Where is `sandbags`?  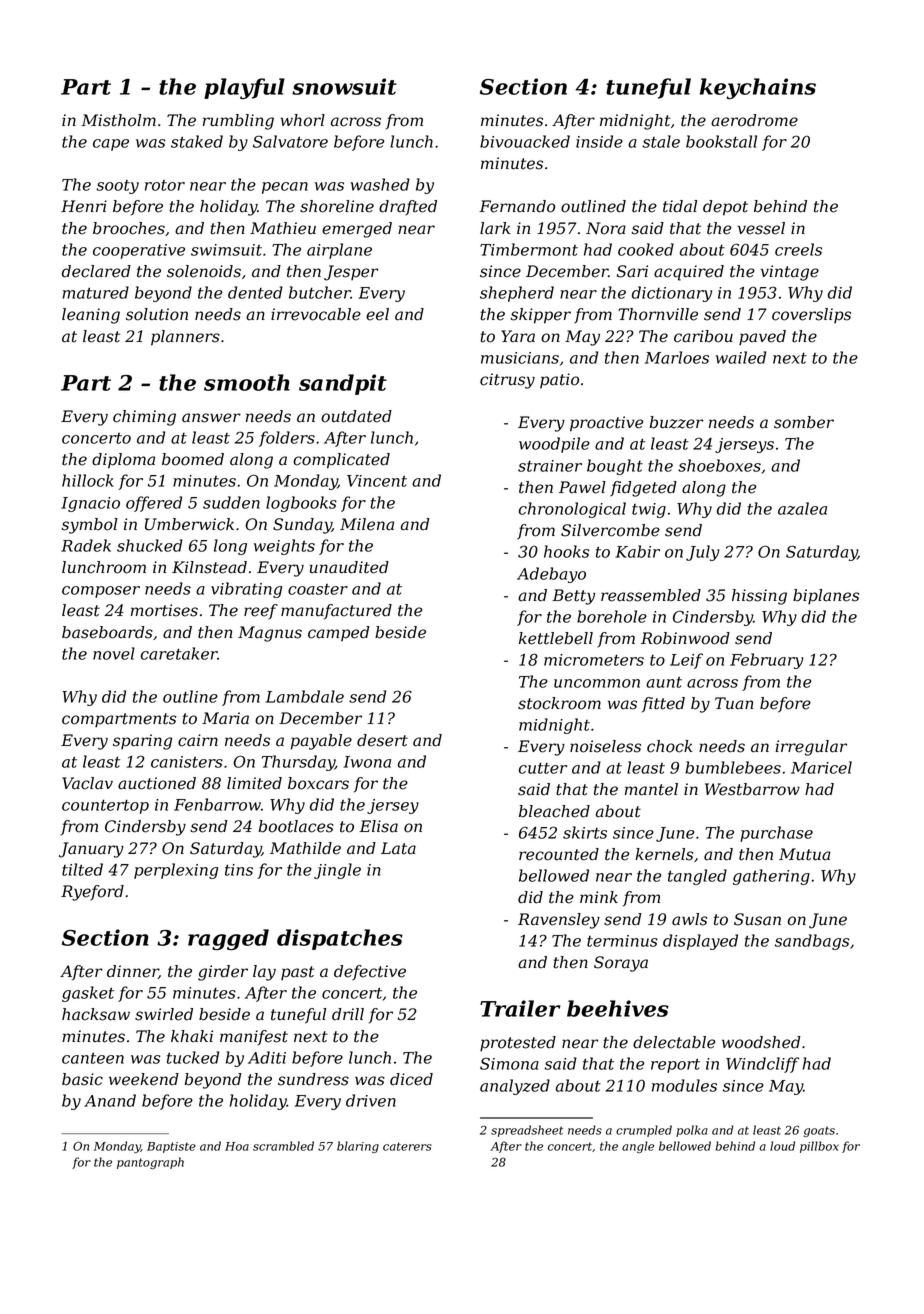 sandbags is located at coordinates (812, 942).
